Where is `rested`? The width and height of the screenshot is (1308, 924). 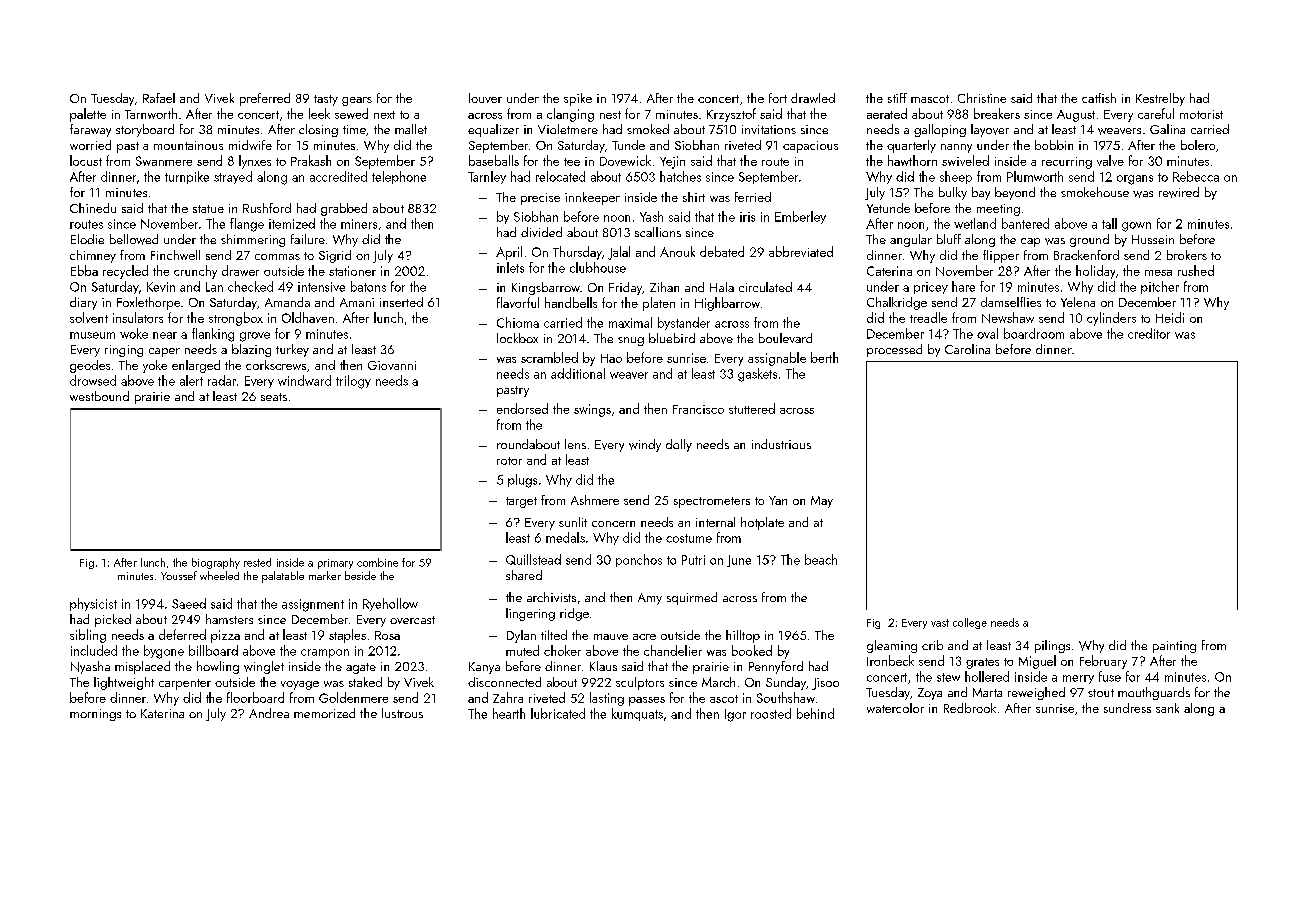 rested is located at coordinates (257, 562).
